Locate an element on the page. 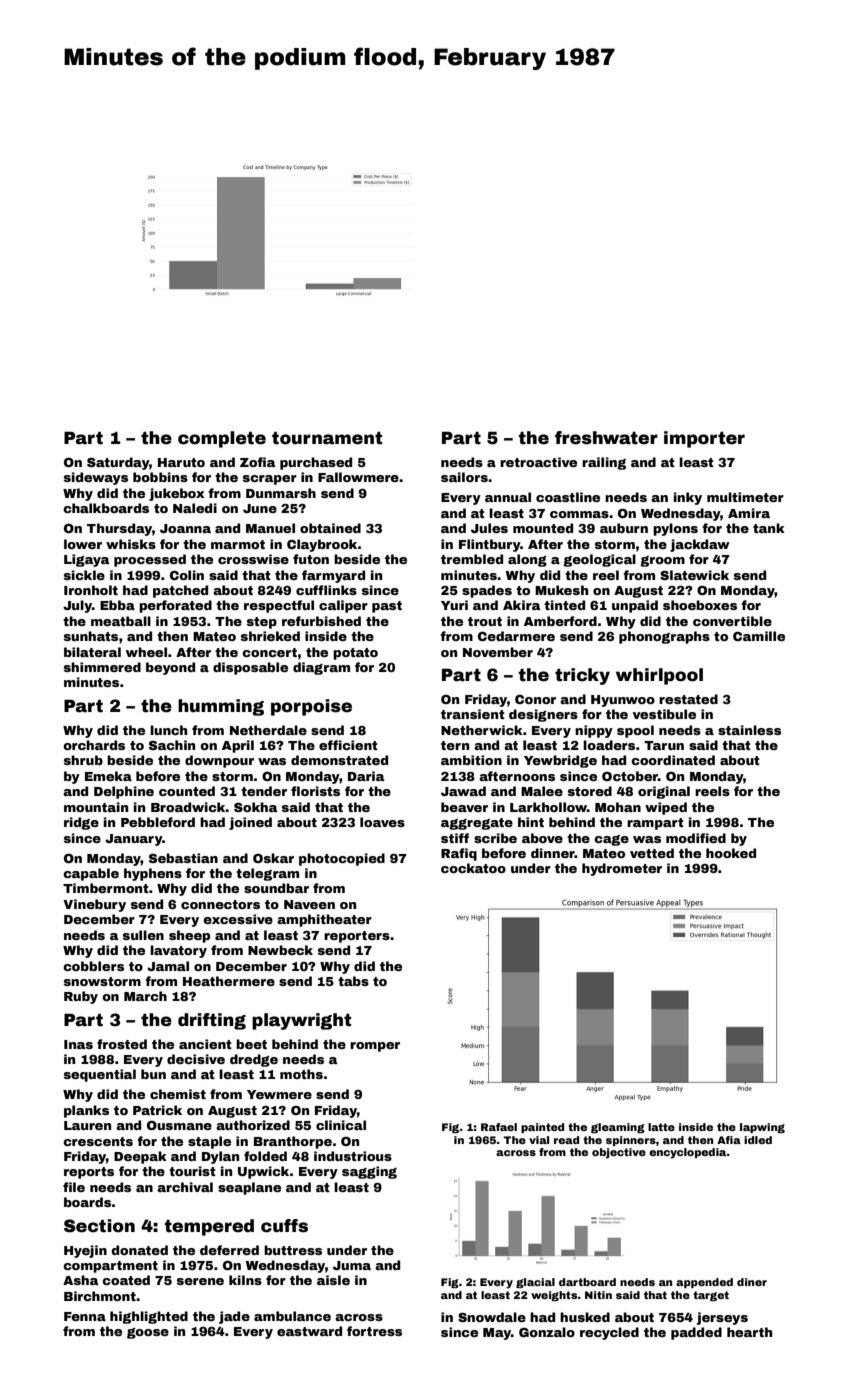  tournament is located at coordinates (327, 438).
